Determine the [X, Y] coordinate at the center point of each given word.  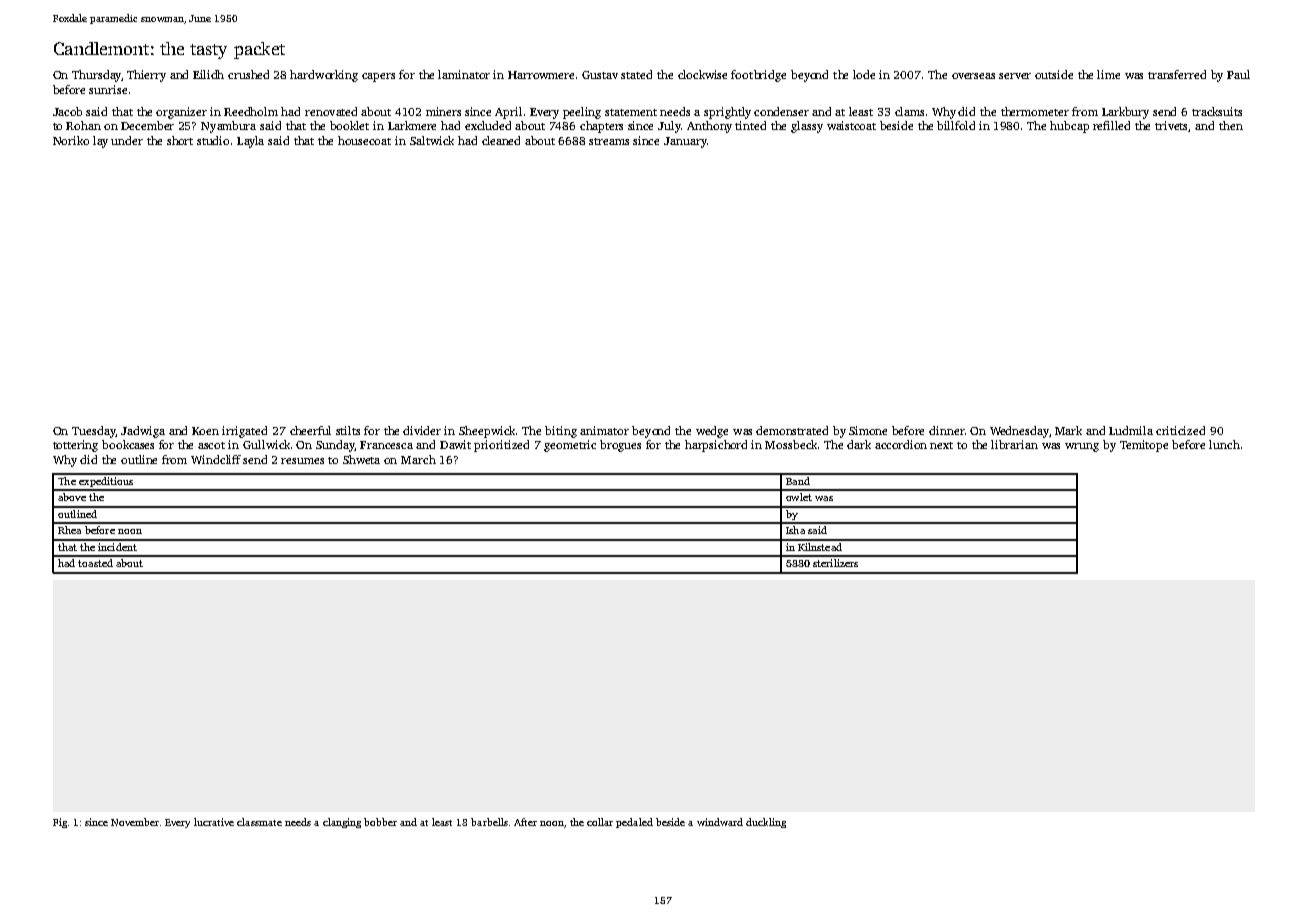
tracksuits [1217, 111]
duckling [766, 823]
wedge [712, 432]
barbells [489, 822]
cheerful [310, 430]
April [508, 113]
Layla [250, 142]
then [1231, 125]
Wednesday [1019, 432]
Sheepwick [487, 432]
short [180, 140]
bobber [380, 822]
